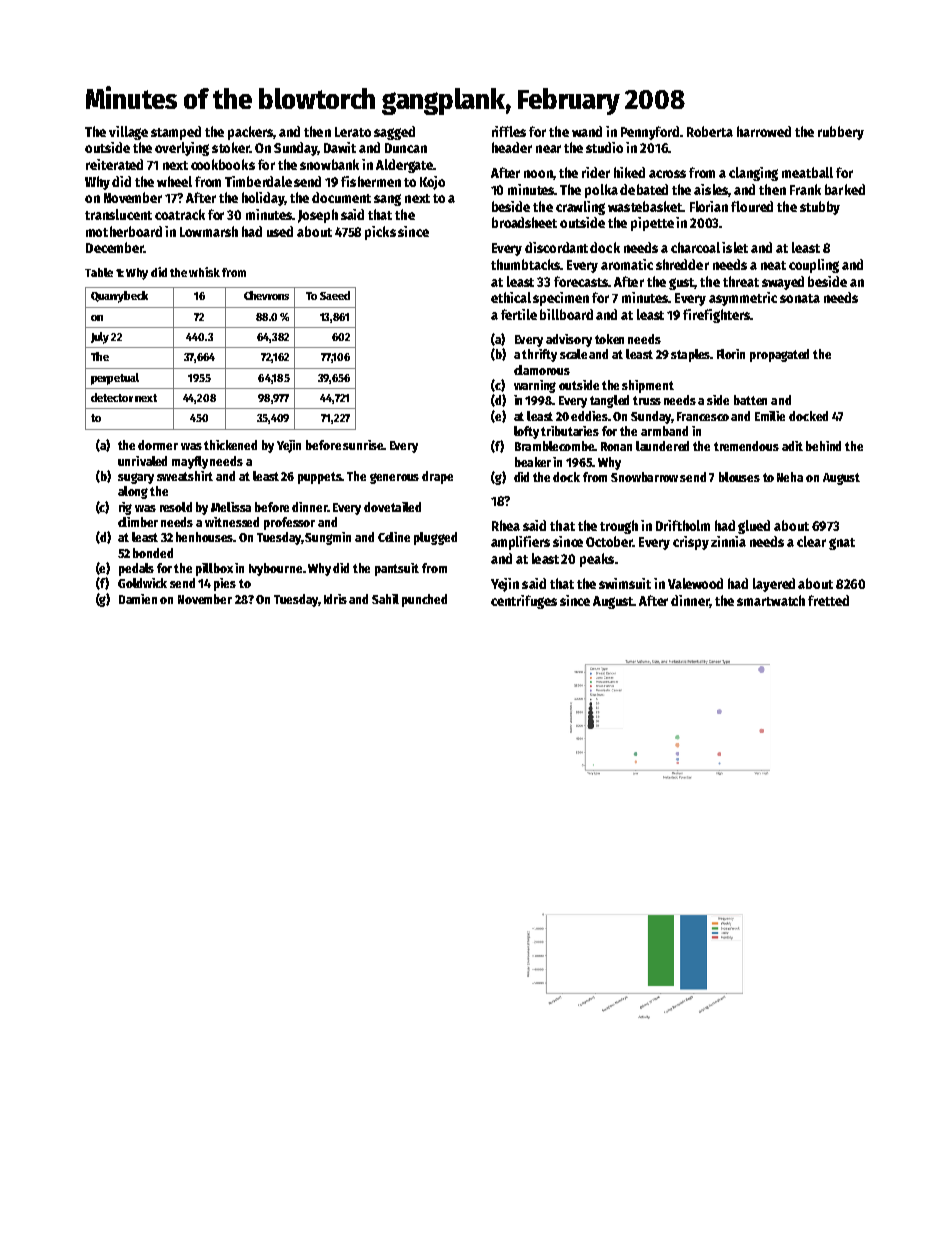 The image size is (952, 1233). Describe the element at coordinates (524, 602) in the image. I see `centrifuges` at that location.
